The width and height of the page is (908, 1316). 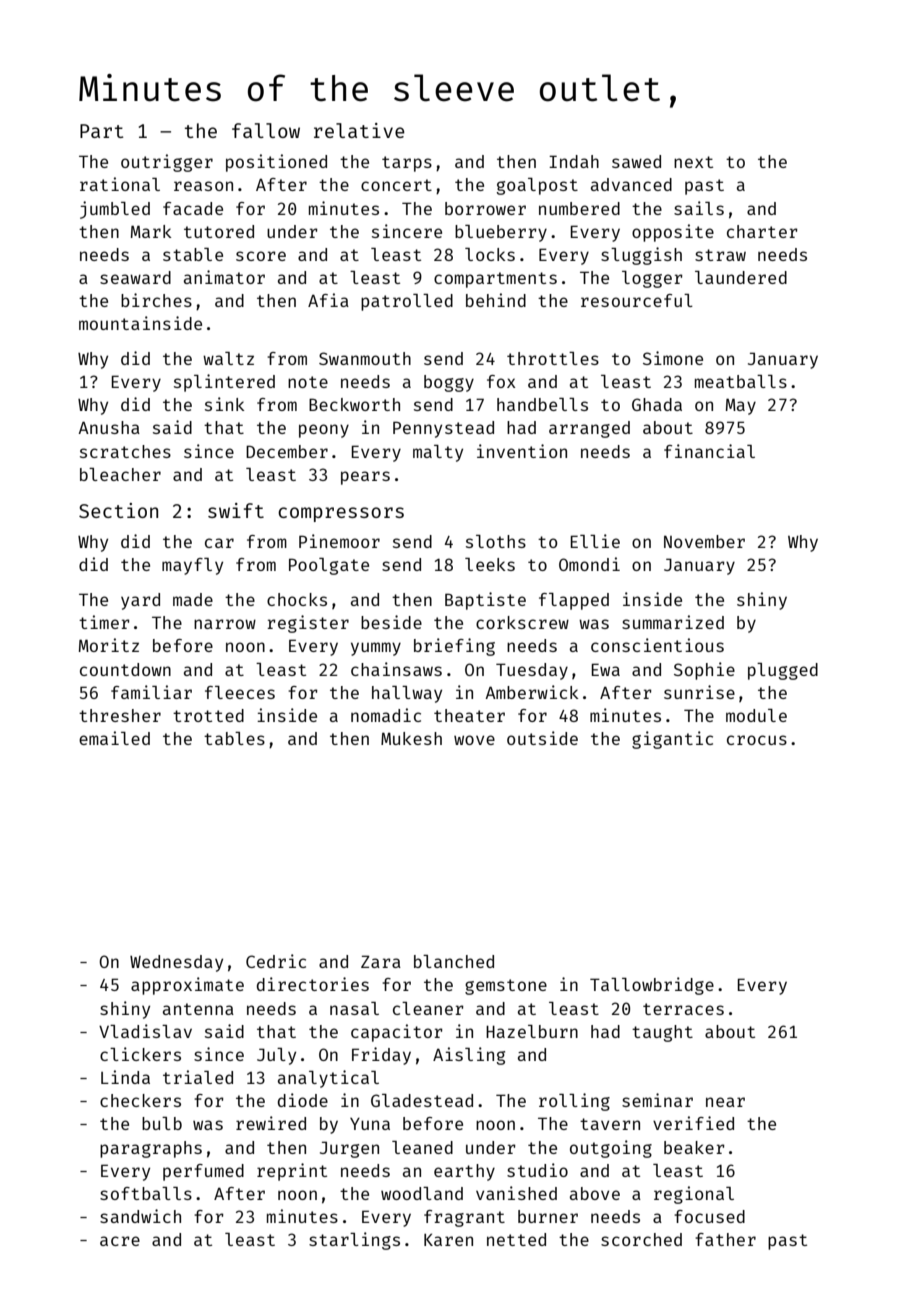 What do you see at coordinates (741, 381) in the page?
I see `meatballs` at bounding box center [741, 381].
